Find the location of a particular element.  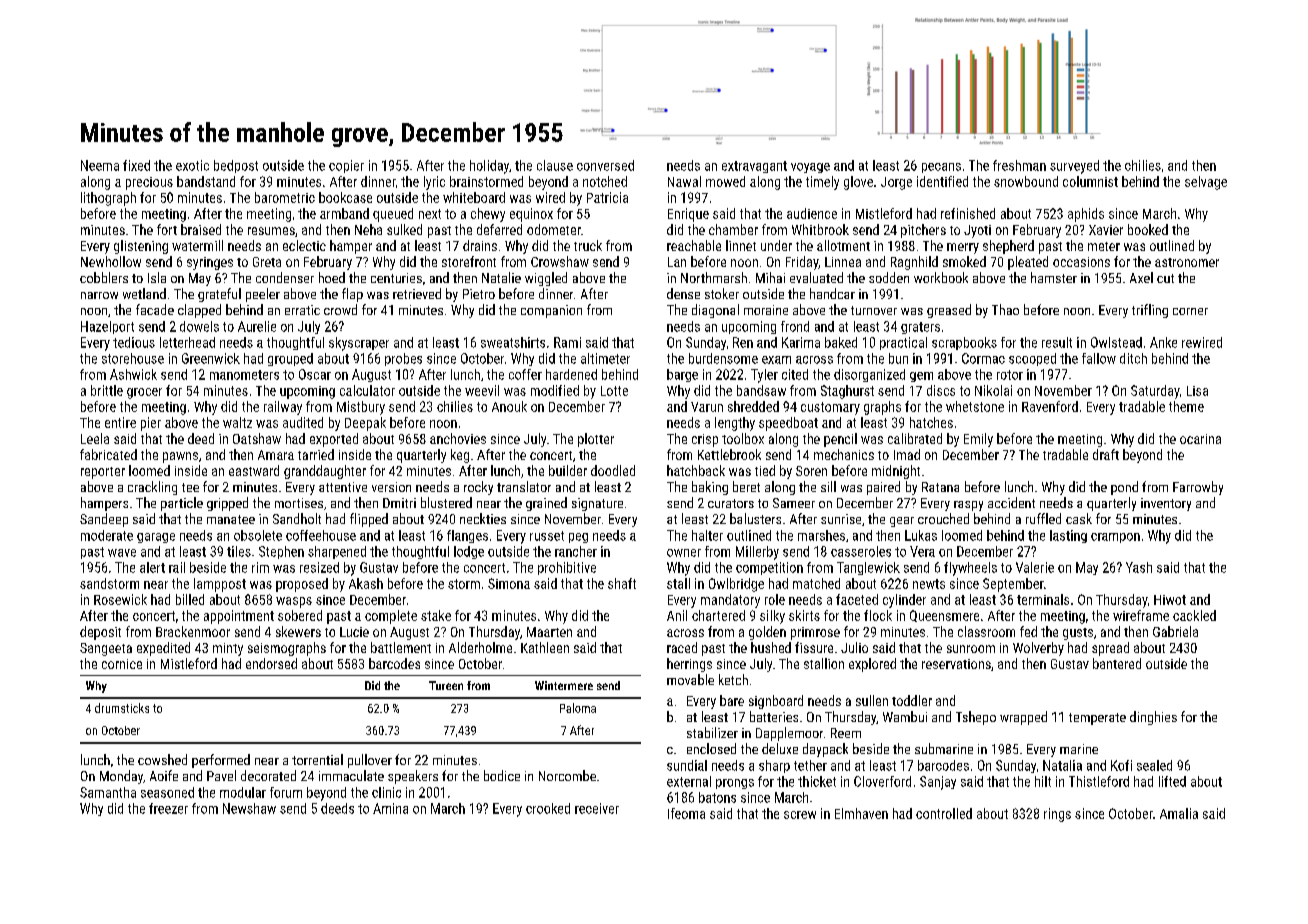

russet is located at coordinates (547, 536).
